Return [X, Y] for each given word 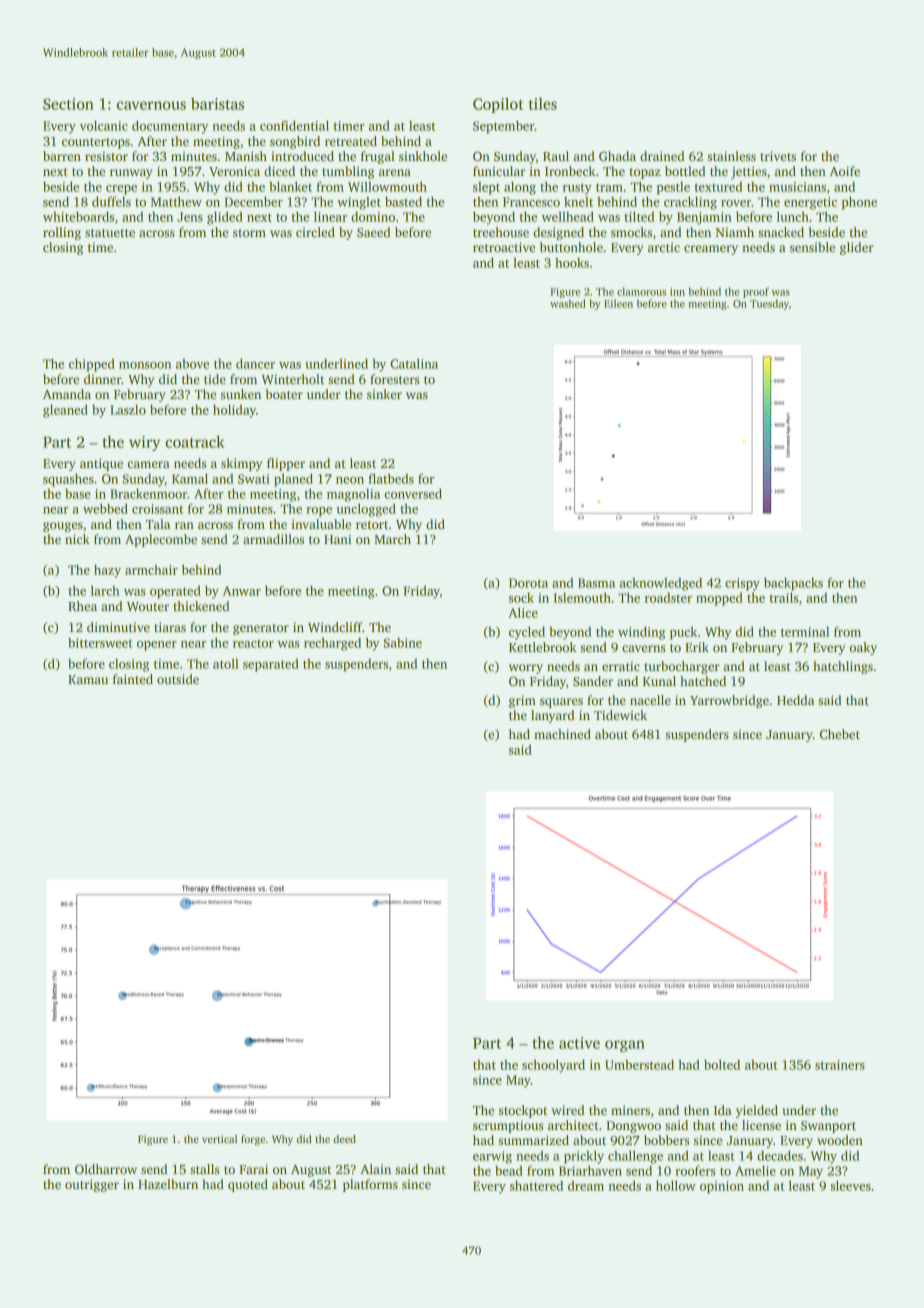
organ [625, 1046]
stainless [731, 156]
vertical [219, 1139]
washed [568, 303]
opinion [722, 1187]
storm [249, 233]
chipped [92, 365]
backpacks [793, 584]
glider [857, 248]
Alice [523, 612]
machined [562, 734]
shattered [536, 1186]
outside [178, 679]
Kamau [88, 679]
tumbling [348, 172]
